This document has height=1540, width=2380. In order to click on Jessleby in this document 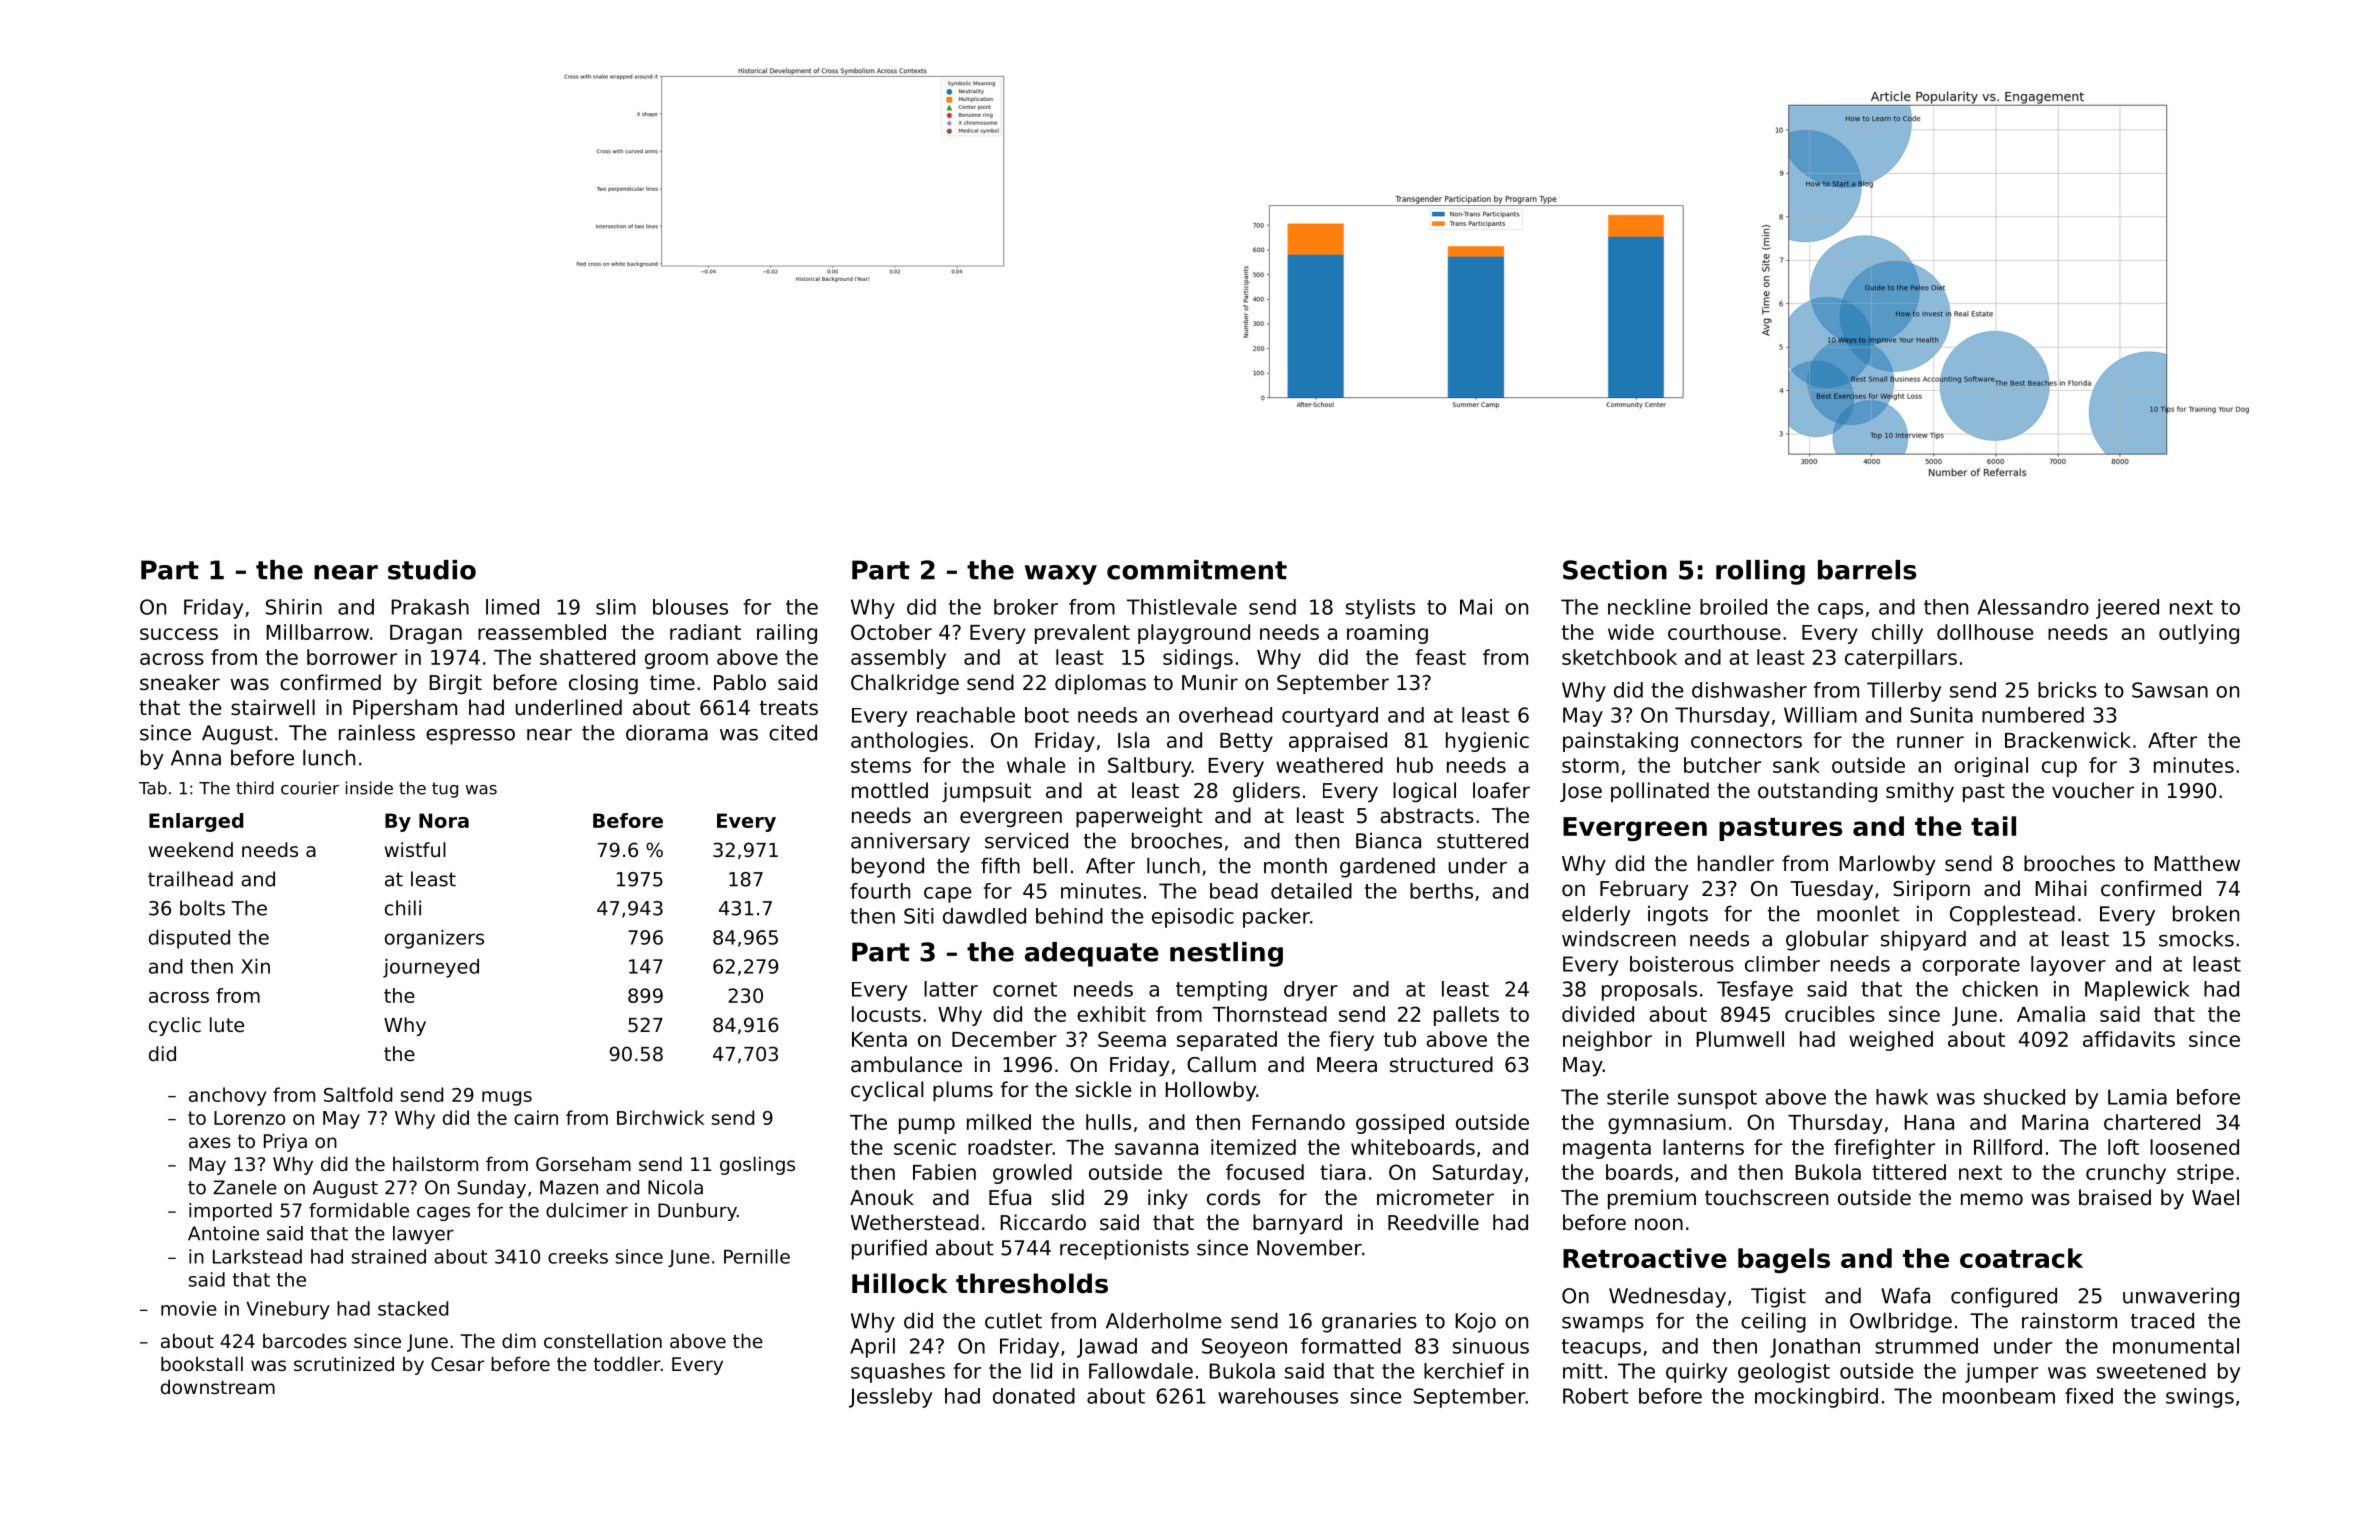, I will do `click(890, 1398)`.
